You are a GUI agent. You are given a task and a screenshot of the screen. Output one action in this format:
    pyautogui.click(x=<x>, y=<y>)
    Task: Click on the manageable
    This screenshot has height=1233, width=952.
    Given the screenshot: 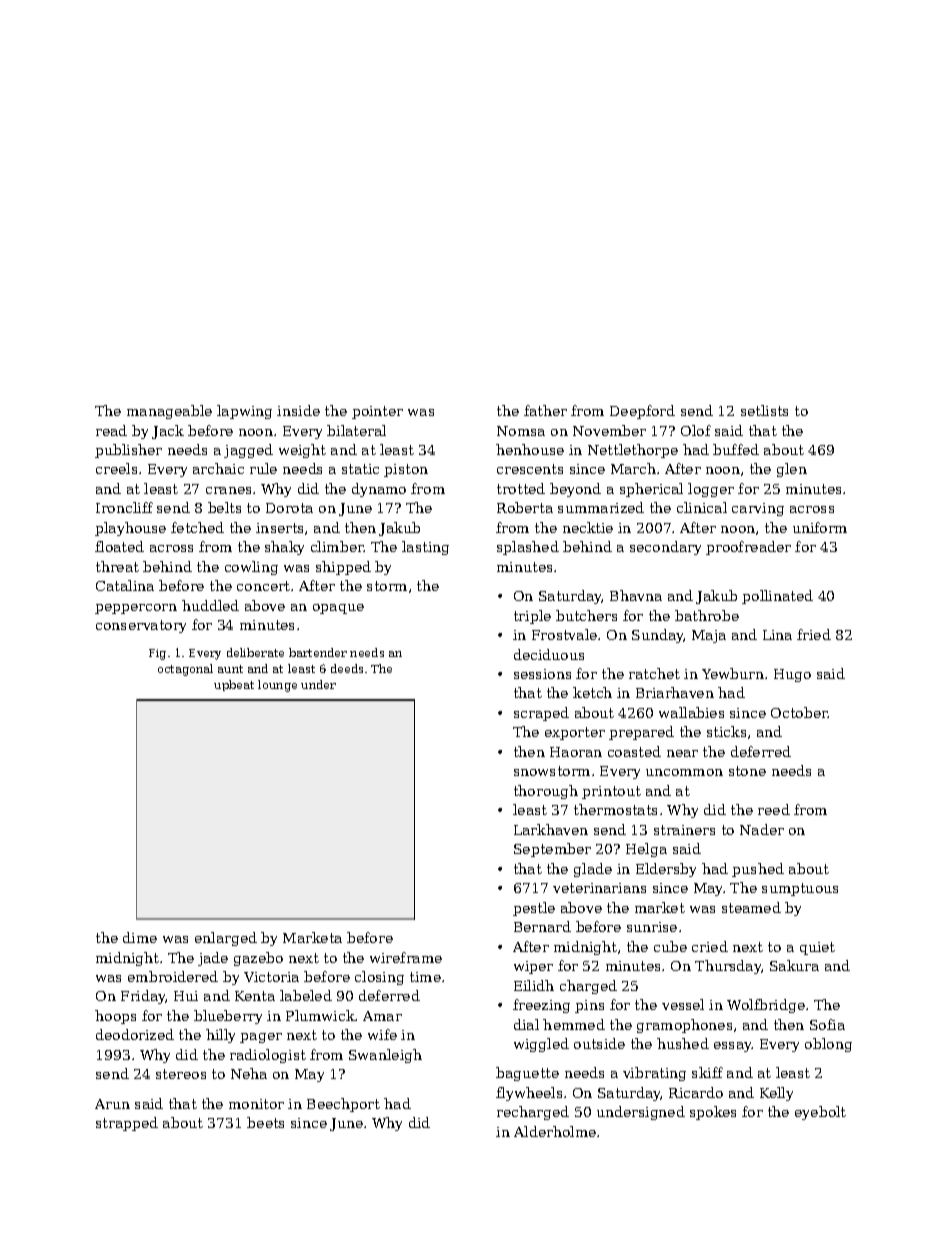 What is the action you would take?
    pyautogui.click(x=169, y=412)
